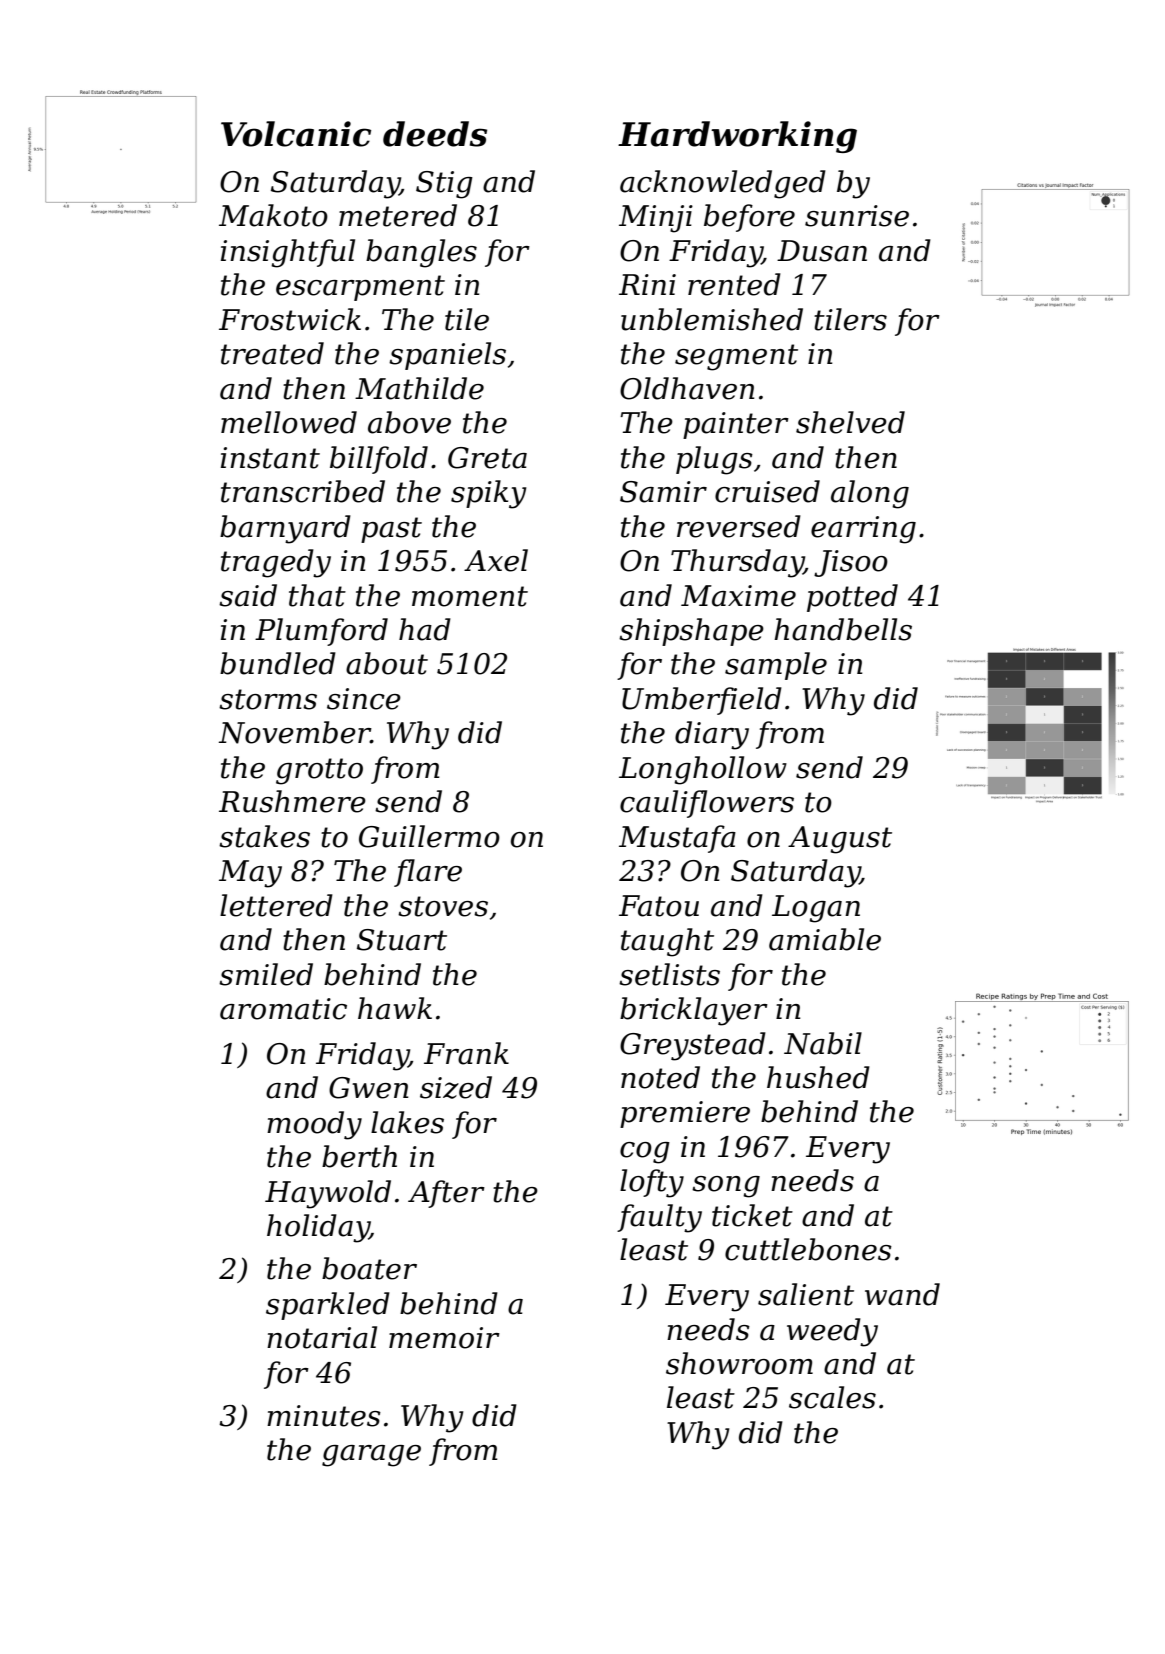 This screenshot has height=1654, width=1165. I want to click on deeds, so click(435, 134).
